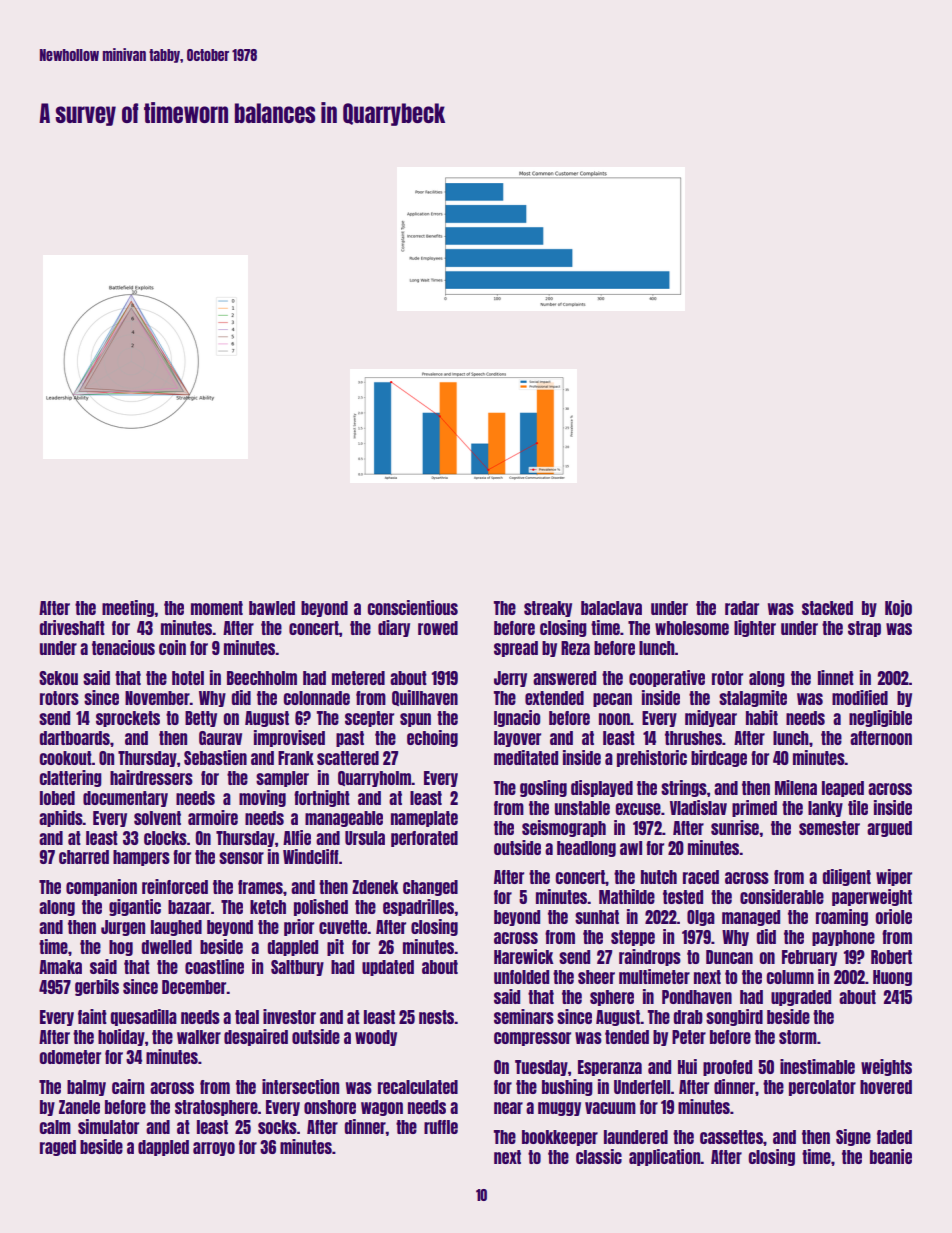 Image resolution: width=952 pixels, height=1233 pixels. What do you see at coordinates (262, 798) in the image?
I see `moving` at bounding box center [262, 798].
